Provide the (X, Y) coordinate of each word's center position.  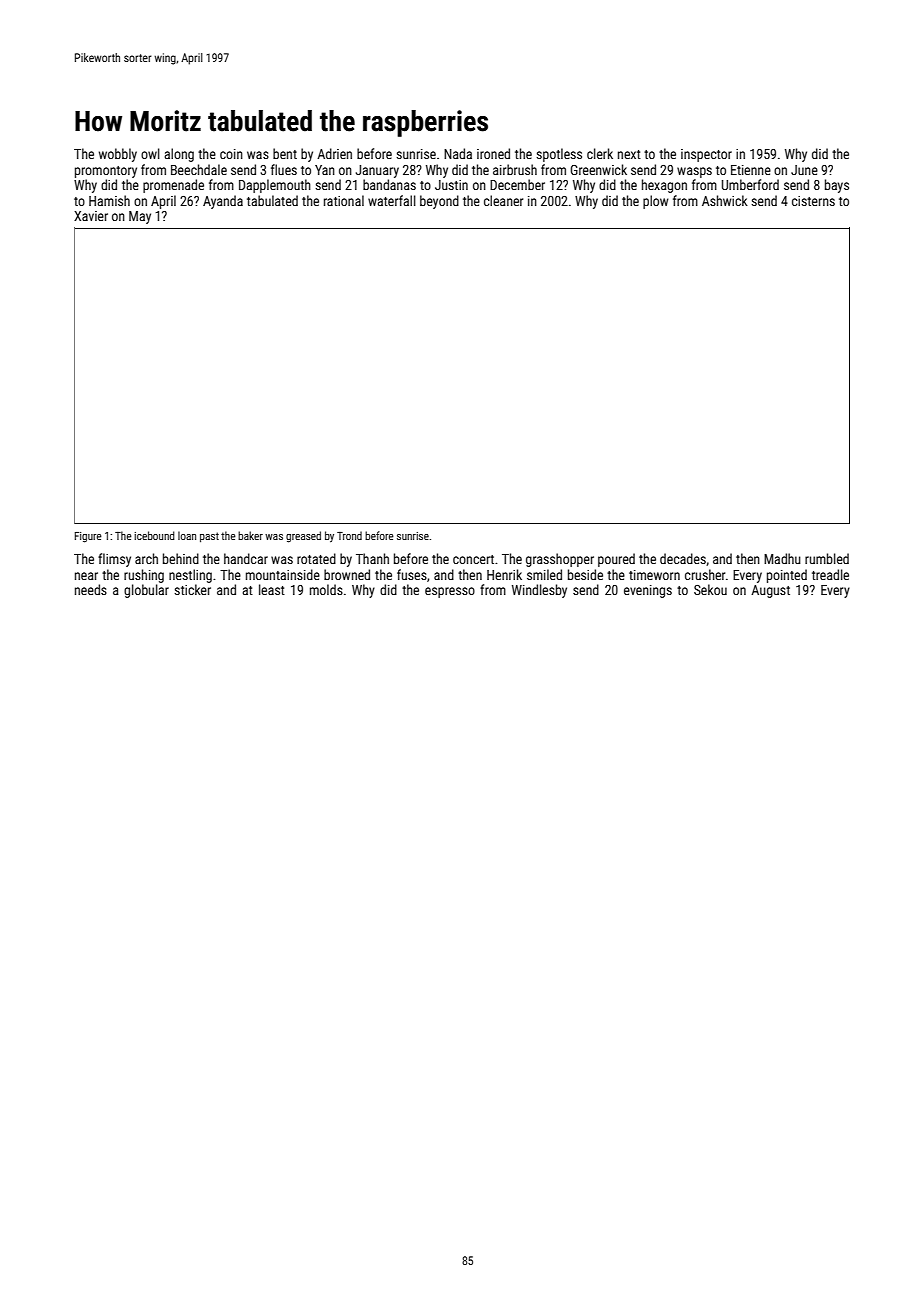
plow (656, 202)
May (140, 217)
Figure (88, 537)
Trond (349, 535)
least (272, 589)
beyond (439, 202)
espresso (450, 592)
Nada (458, 153)
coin (231, 154)
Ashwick (725, 200)
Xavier (91, 216)
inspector (706, 155)
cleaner (503, 200)
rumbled (827, 558)
